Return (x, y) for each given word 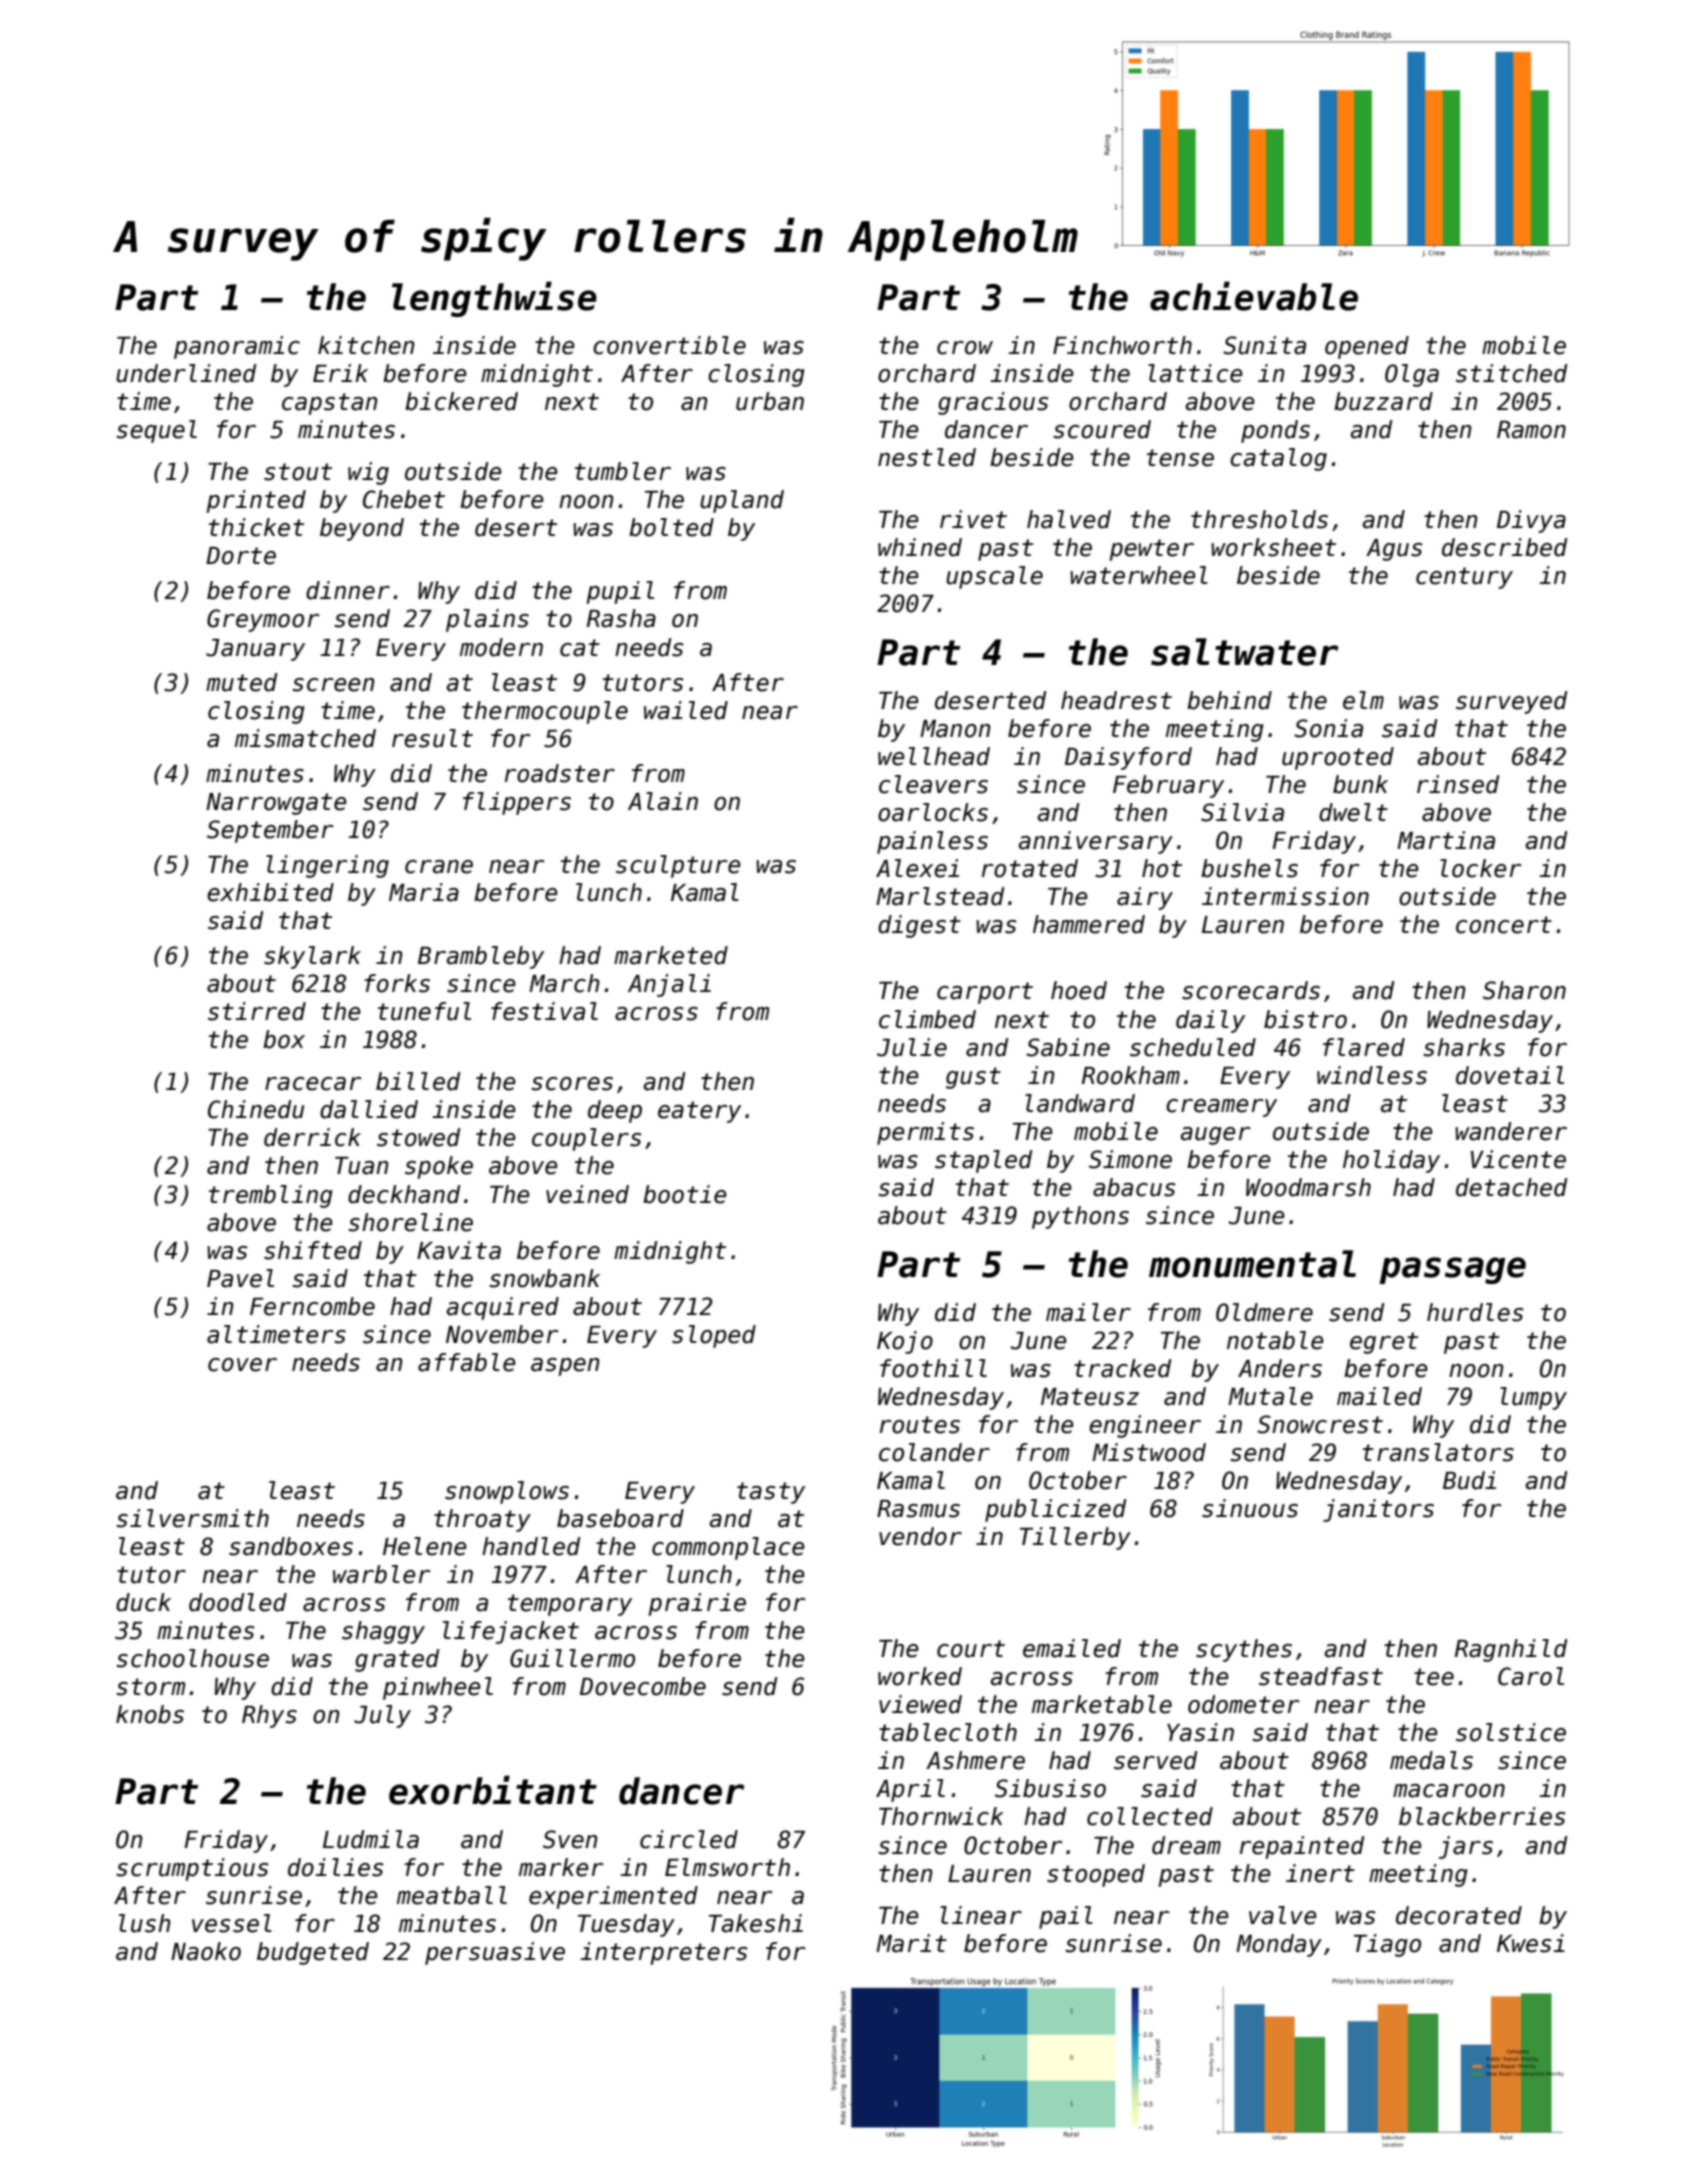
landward (1080, 1103)
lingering (327, 866)
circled (689, 1839)
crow (965, 348)
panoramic (237, 347)
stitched (1512, 373)
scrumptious (192, 1869)
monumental (1252, 1264)
